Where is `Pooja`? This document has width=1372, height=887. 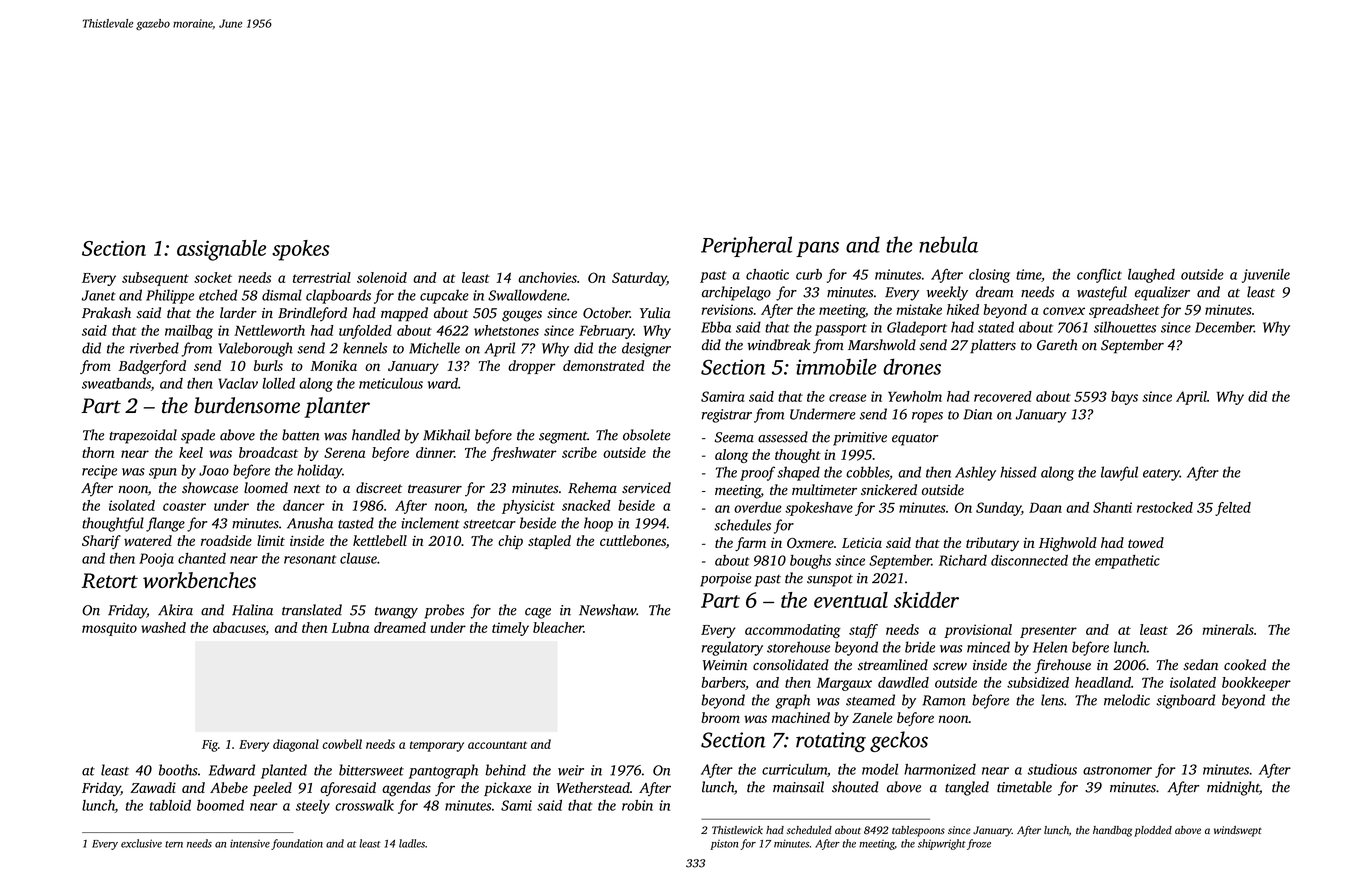 Pooja is located at coordinates (156, 560).
